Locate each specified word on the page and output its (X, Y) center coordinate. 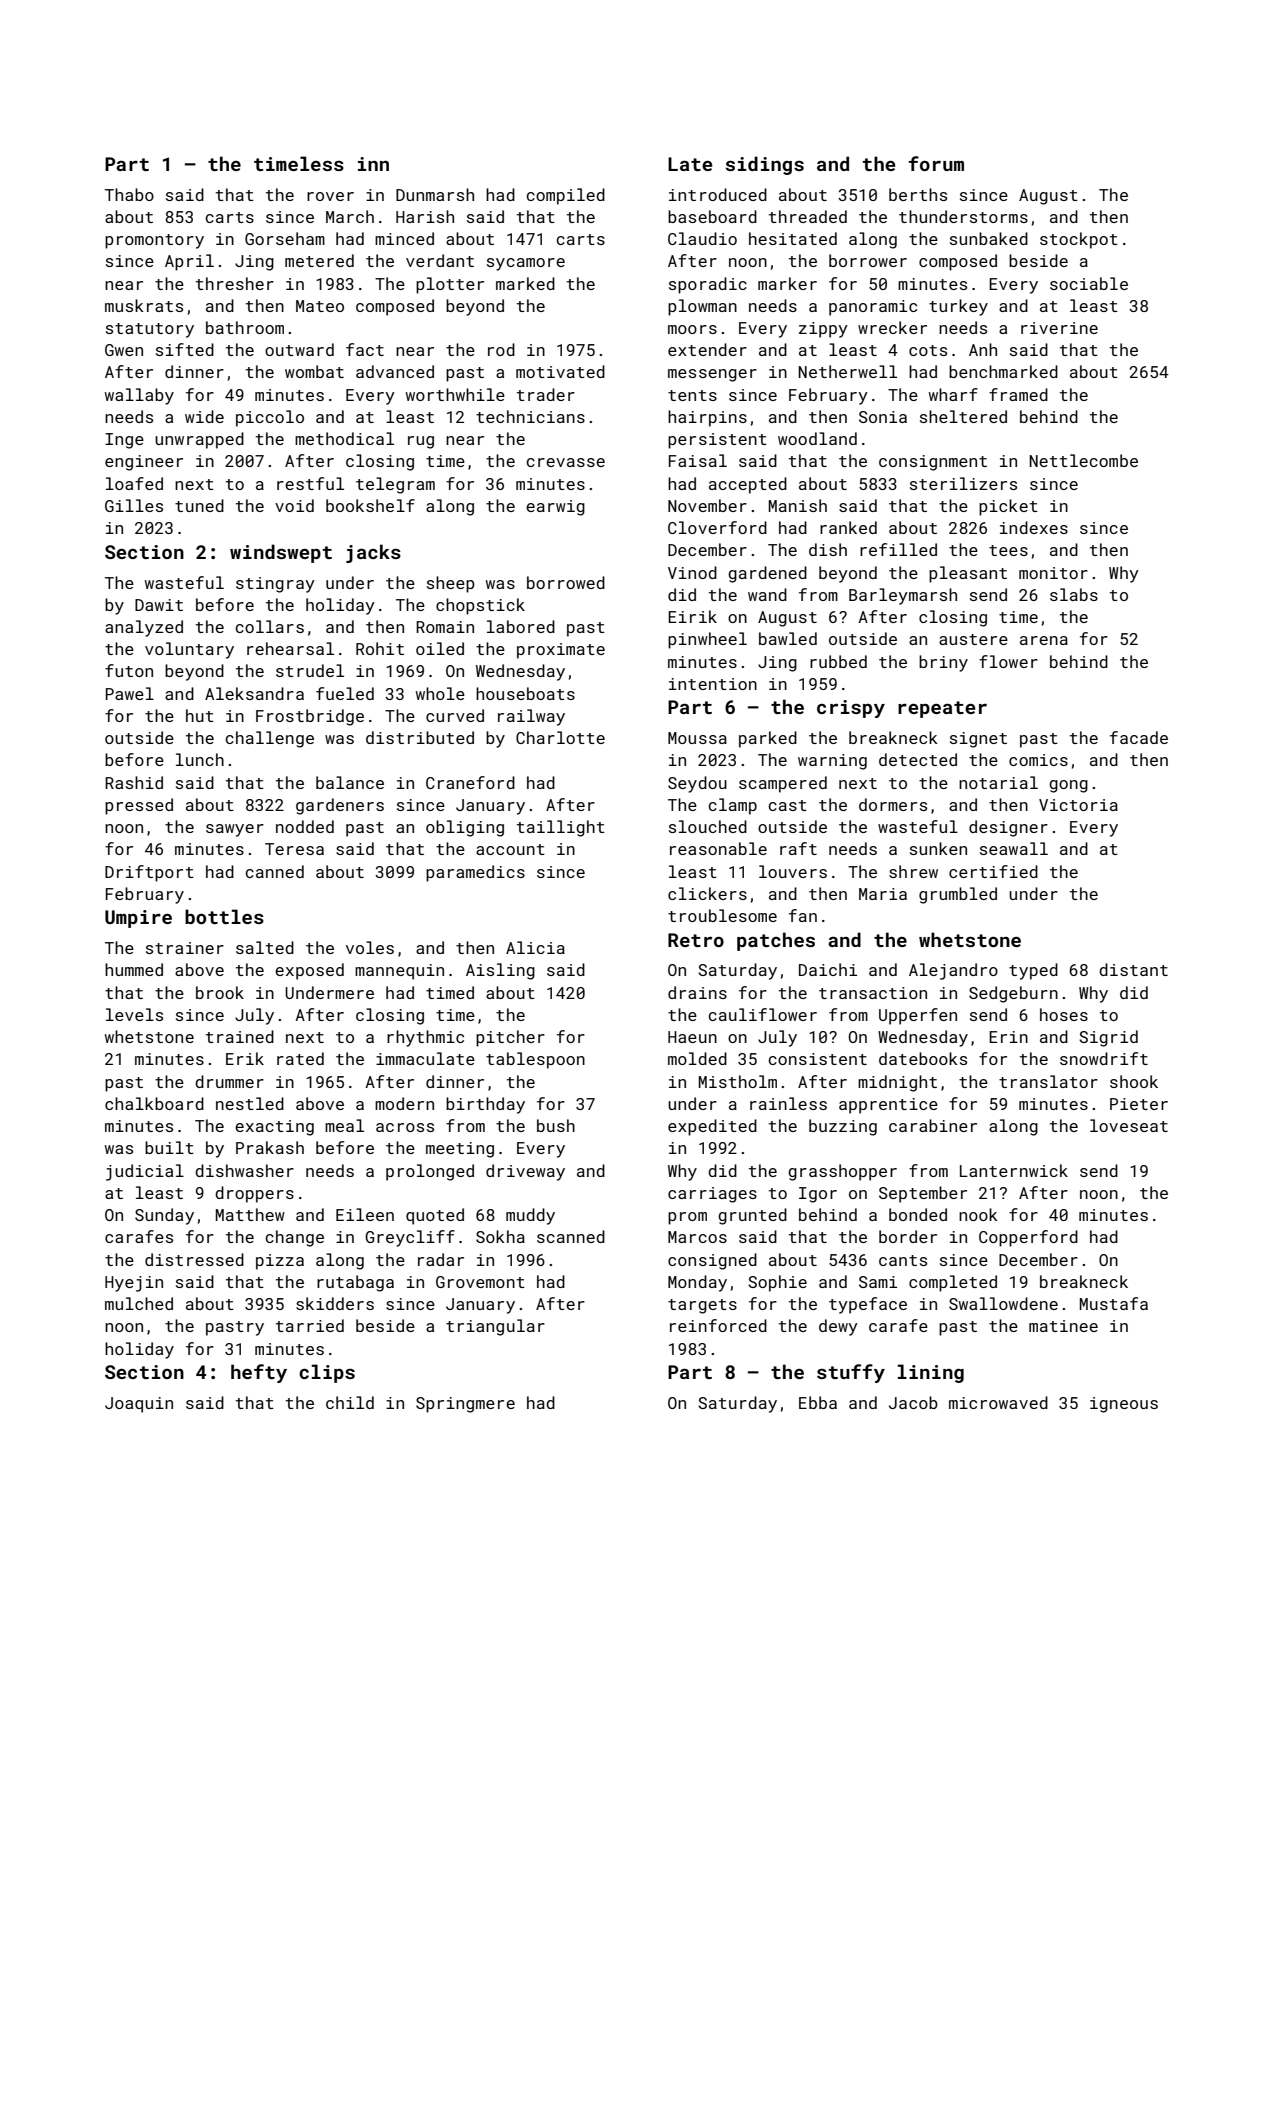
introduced (718, 194)
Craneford (470, 782)
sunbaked (989, 238)
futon (129, 670)
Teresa (294, 849)
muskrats (144, 305)
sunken (938, 848)
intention (713, 684)
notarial (998, 782)
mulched (139, 1303)
